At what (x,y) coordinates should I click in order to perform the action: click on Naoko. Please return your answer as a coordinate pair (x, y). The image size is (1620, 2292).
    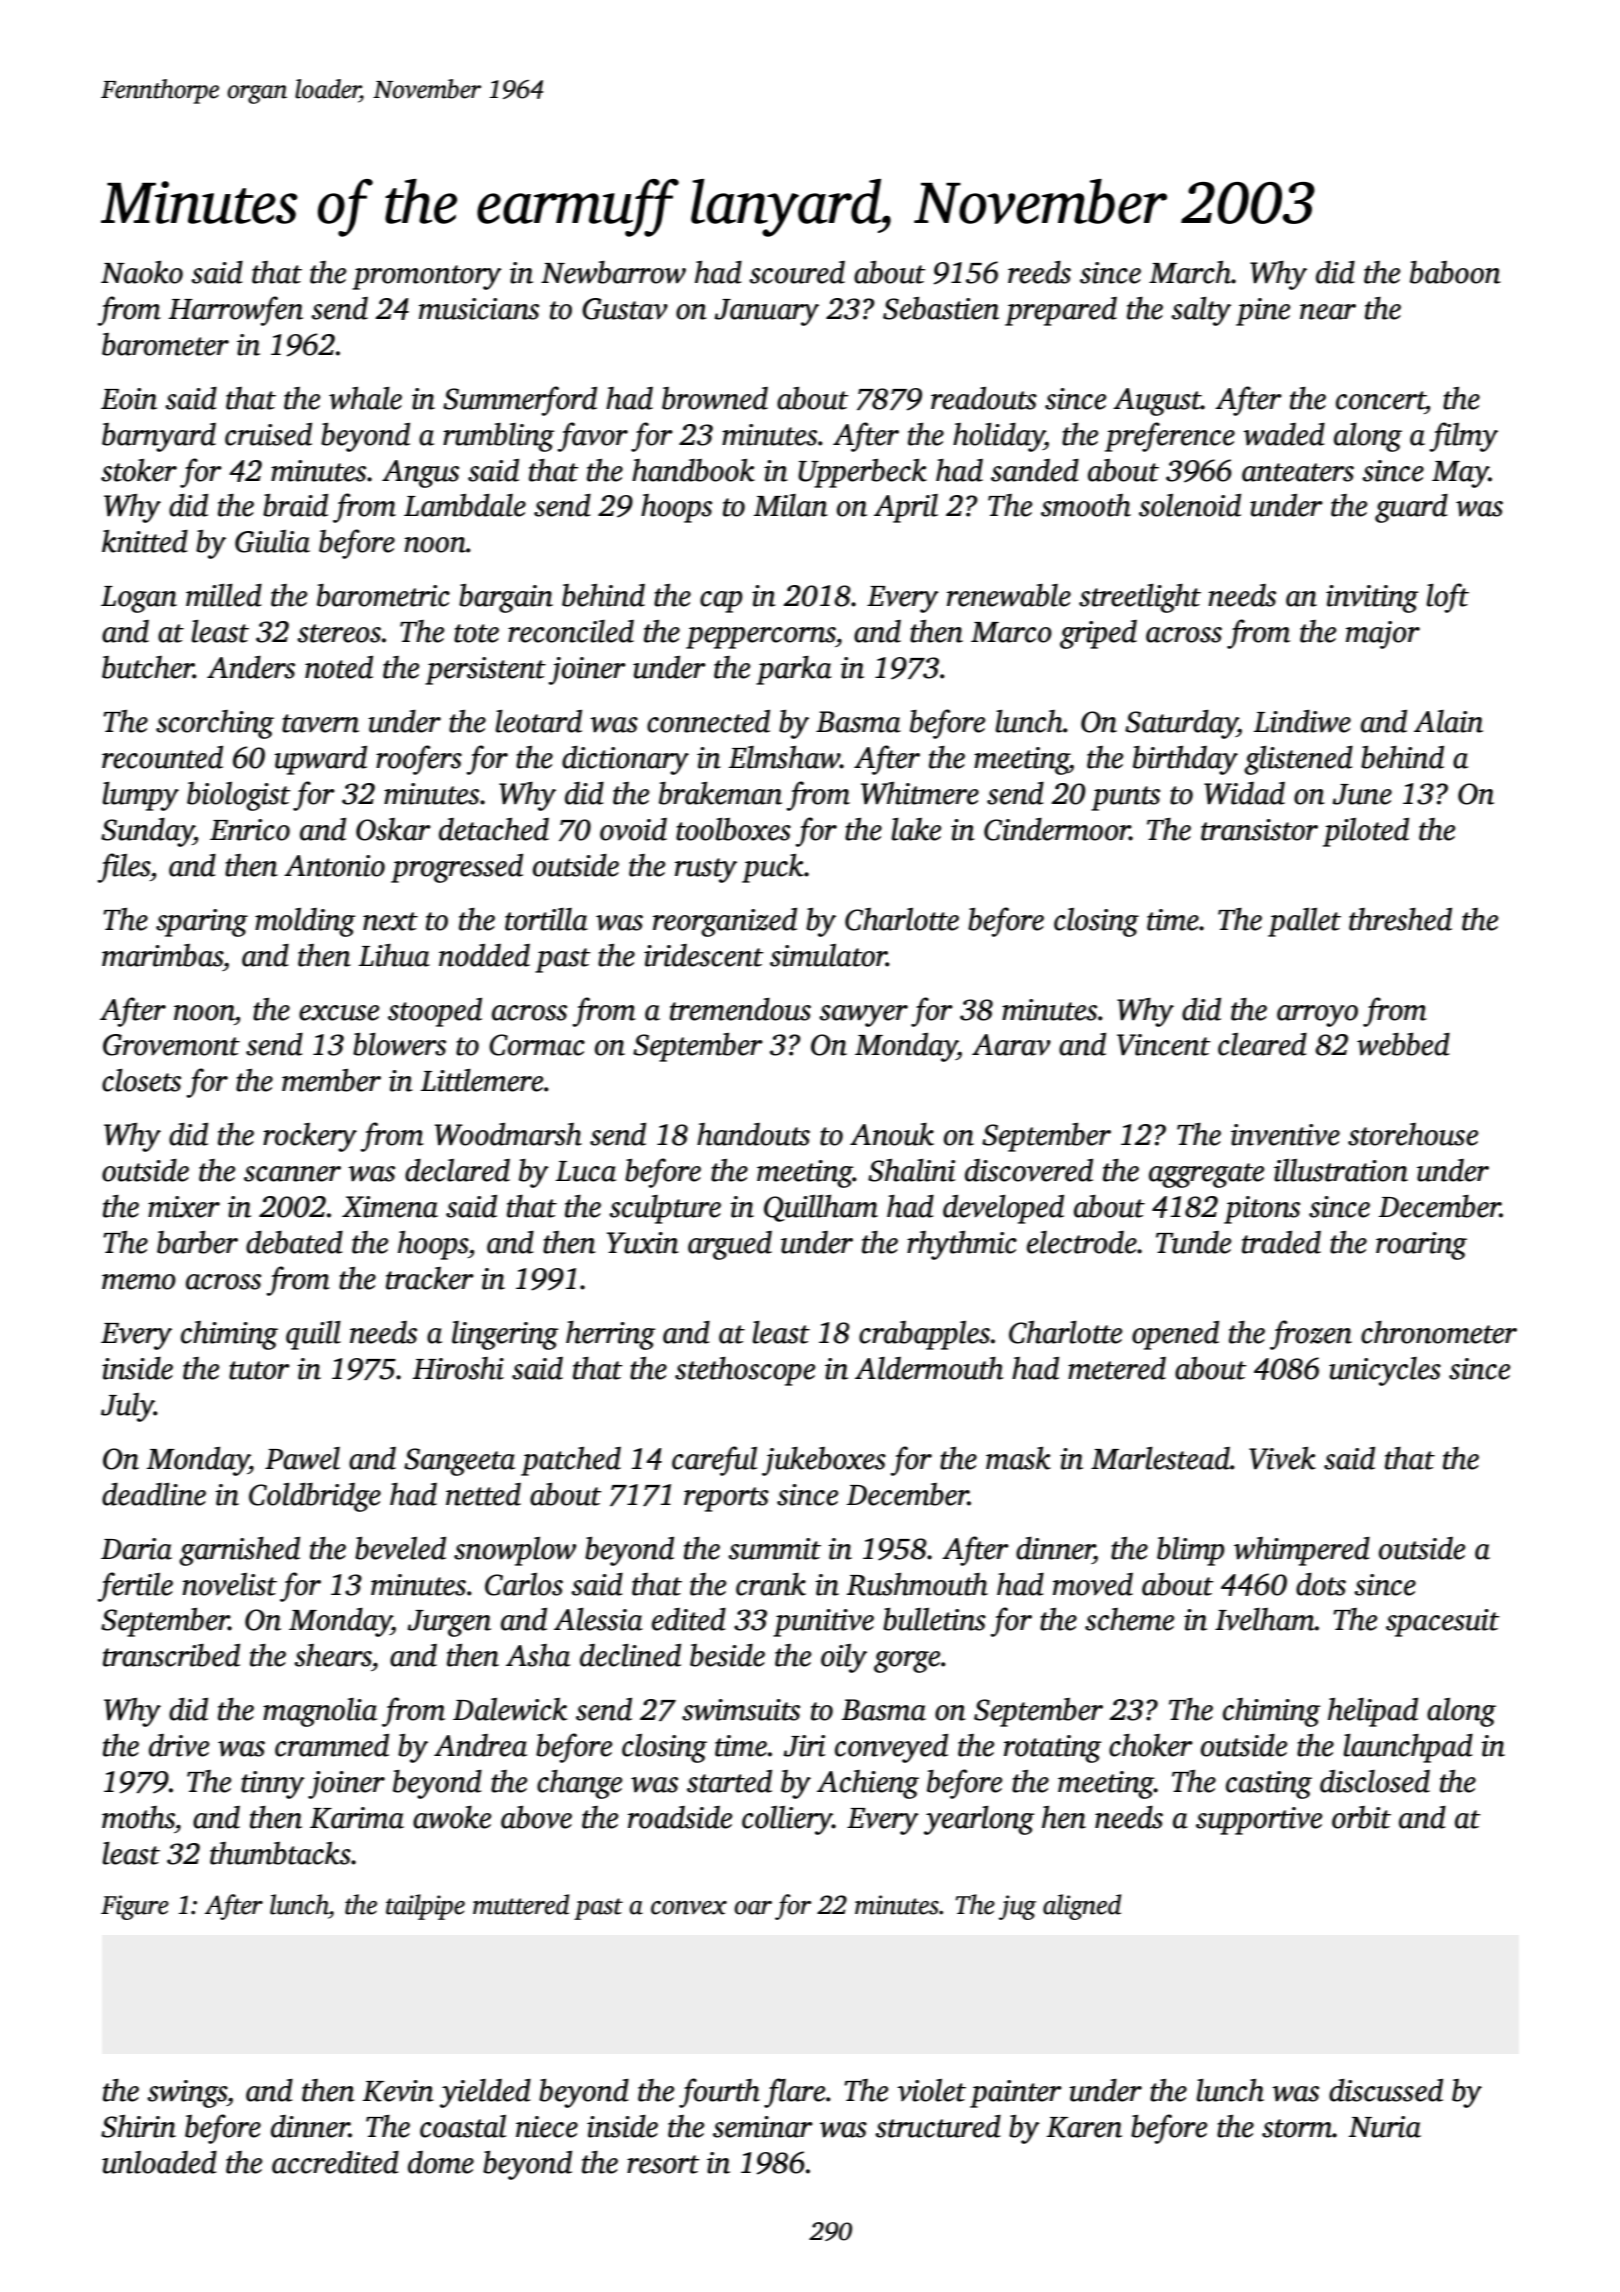
    Looking at the image, I should click on (142, 272).
